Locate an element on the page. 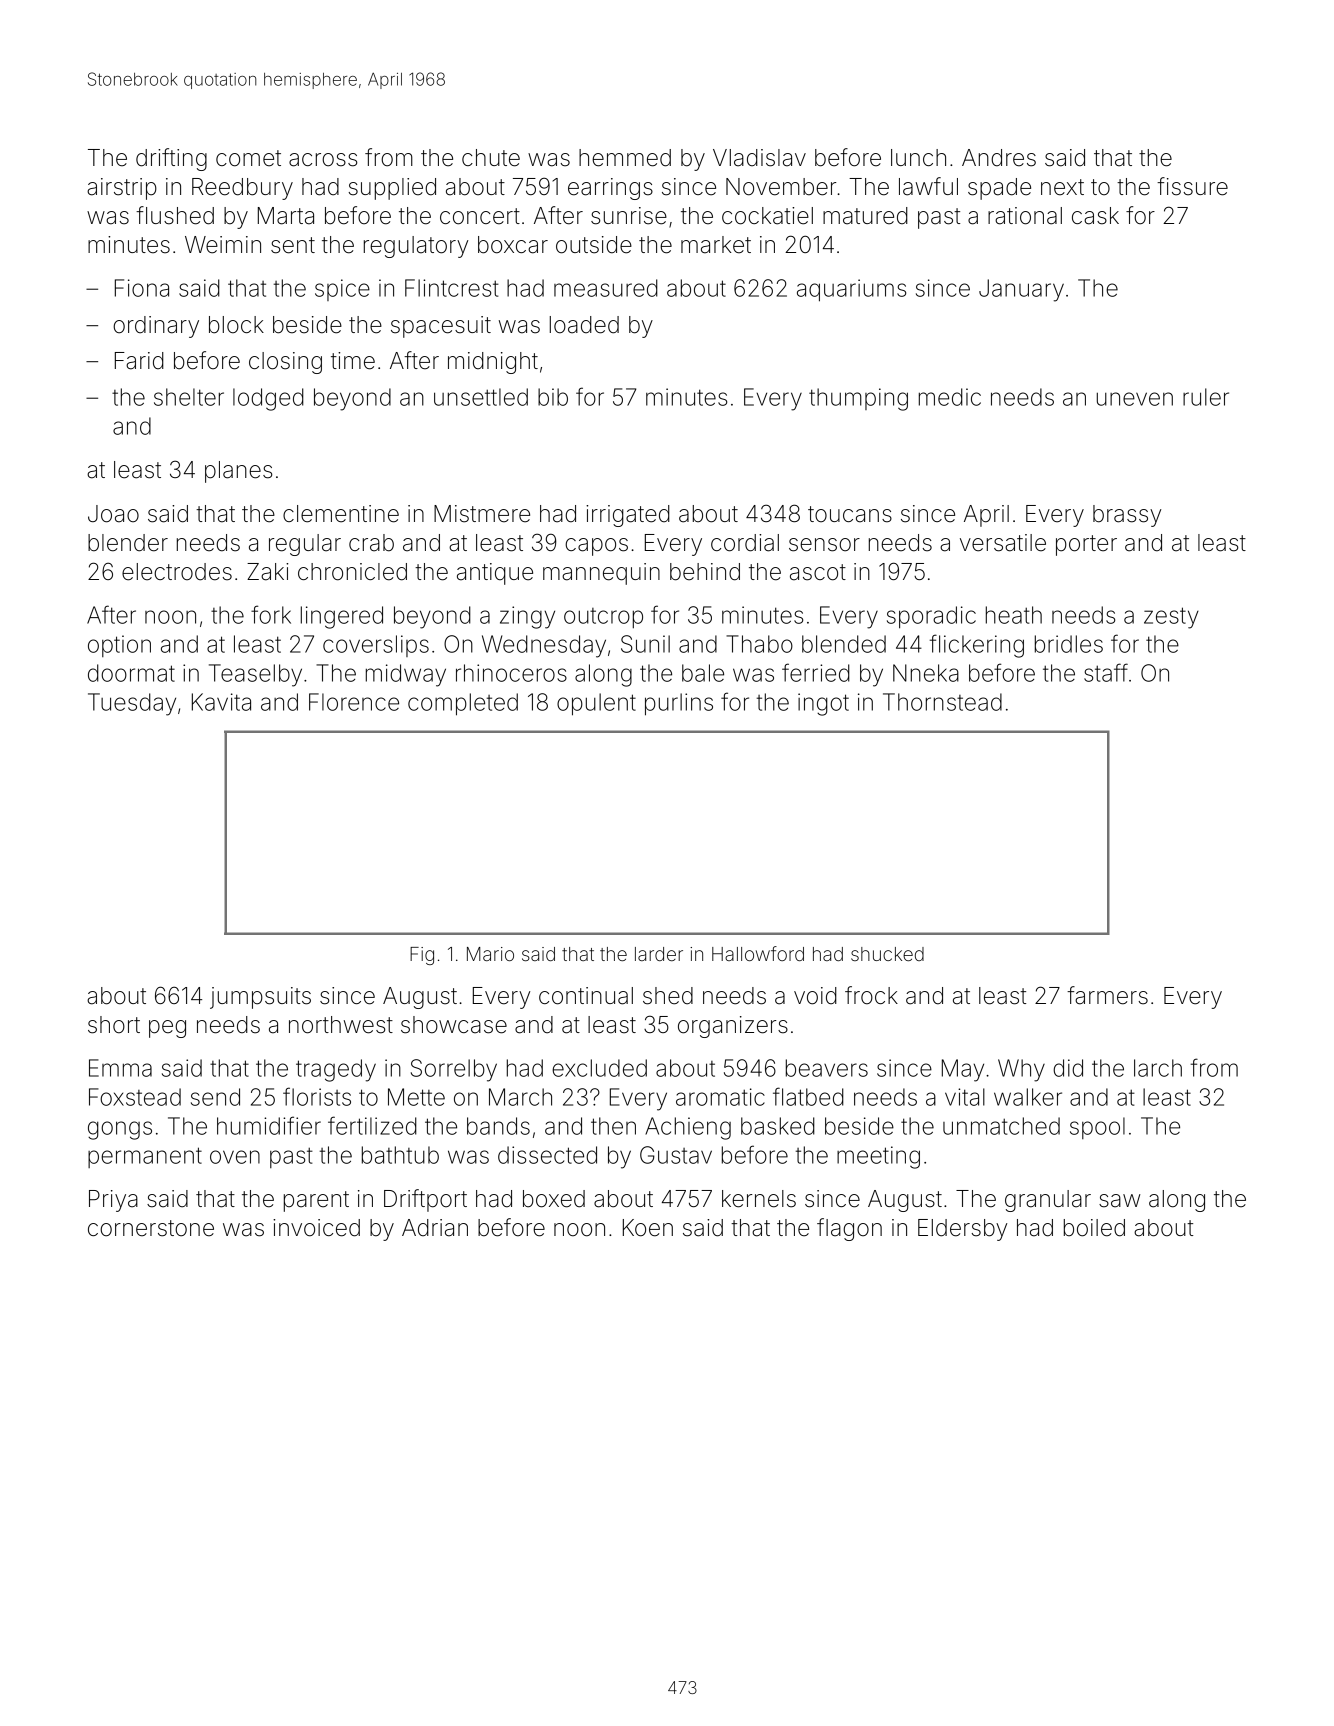 The image size is (1334, 1726). farmers is located at coordinates (1107, 995).
